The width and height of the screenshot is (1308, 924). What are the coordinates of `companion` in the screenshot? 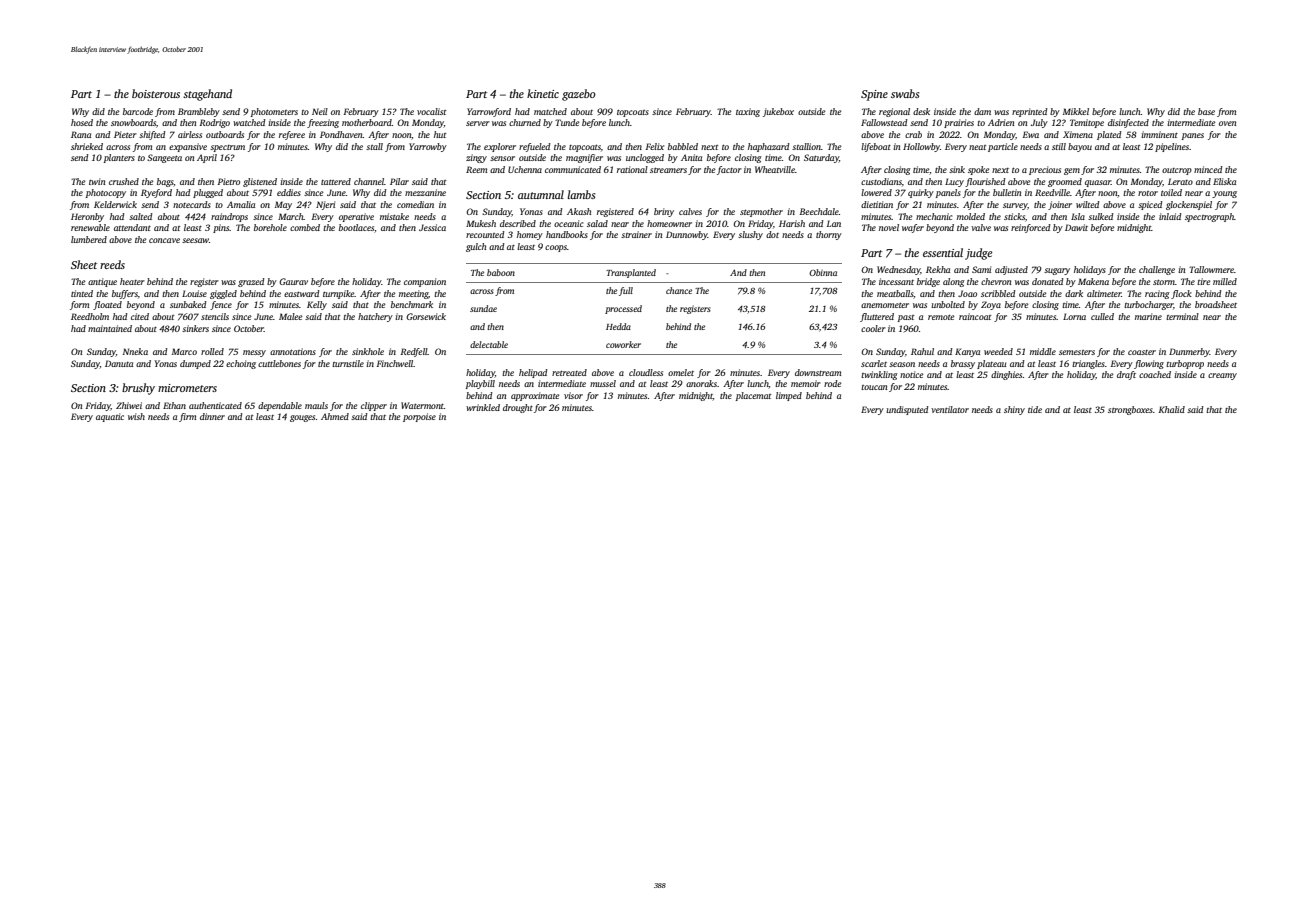 It's located at (425, 282).
